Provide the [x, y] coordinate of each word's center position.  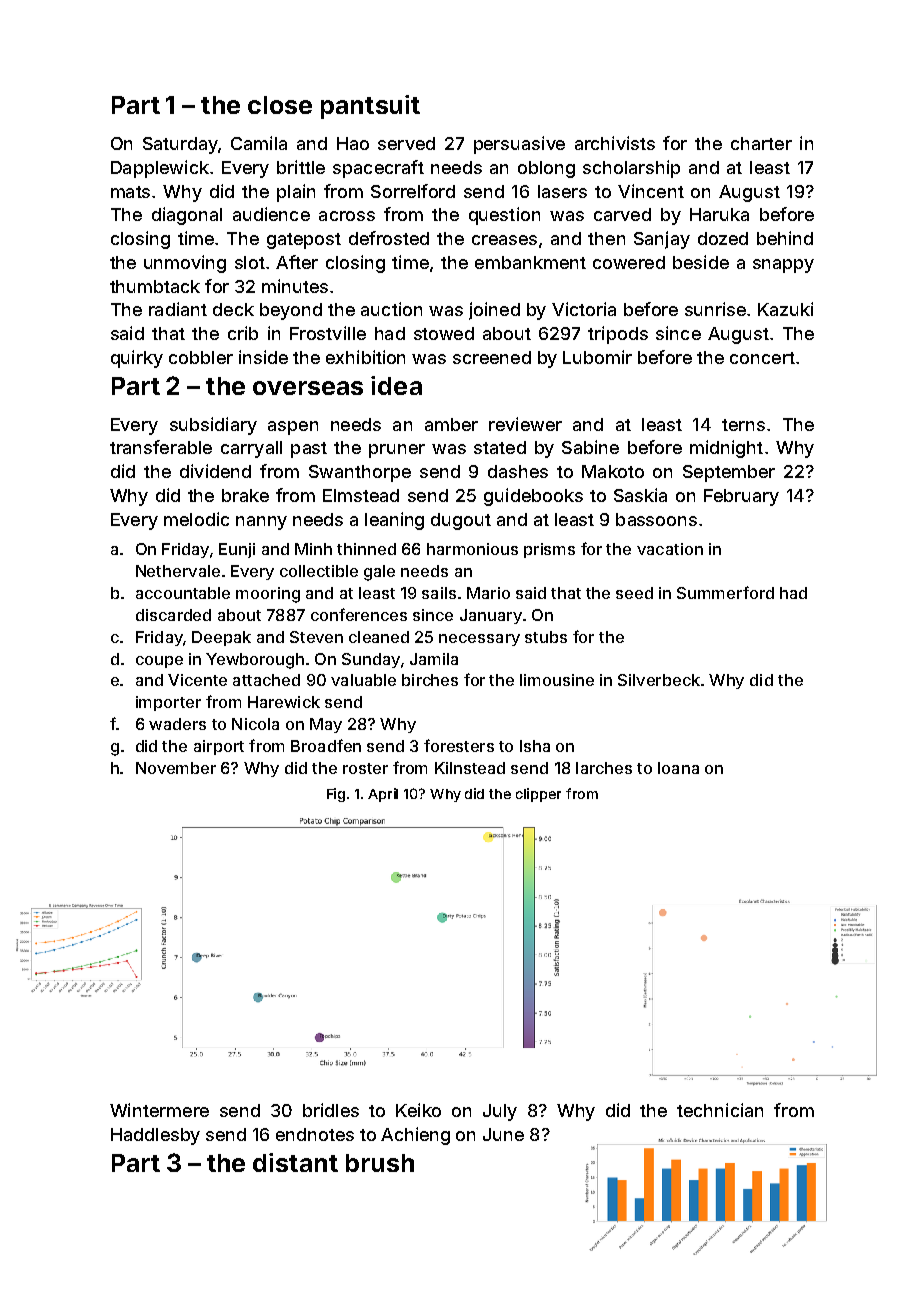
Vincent [651, 191]
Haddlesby [155, 1136]
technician [720, 1110]
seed [634, 593]
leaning [394, 521]
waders [177, 724]
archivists [615, 143]
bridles [331, 1110]
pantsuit [370, 107]
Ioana [678, 768]
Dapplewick [160, 169]
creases [504, 240]
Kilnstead [470, 768]
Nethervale [178, 571]
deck [233, 309]
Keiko [418, 1110]
